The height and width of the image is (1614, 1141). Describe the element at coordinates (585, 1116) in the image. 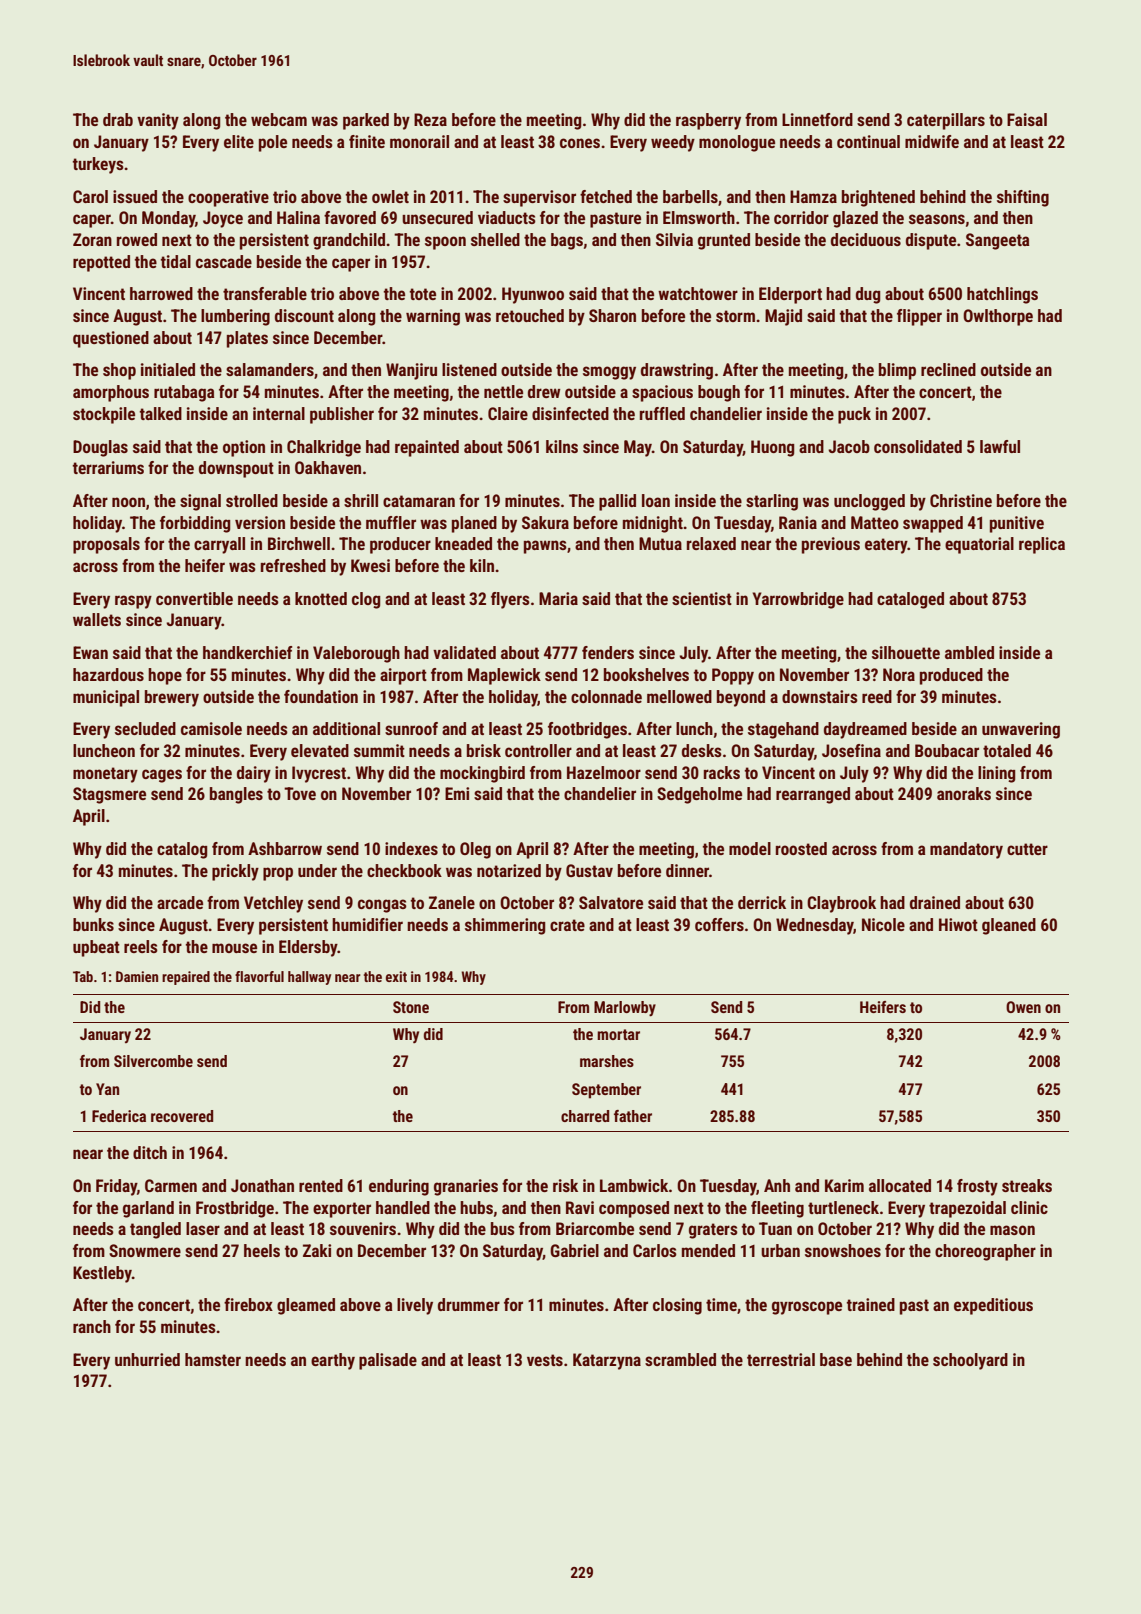

I see `charred` at that location.
